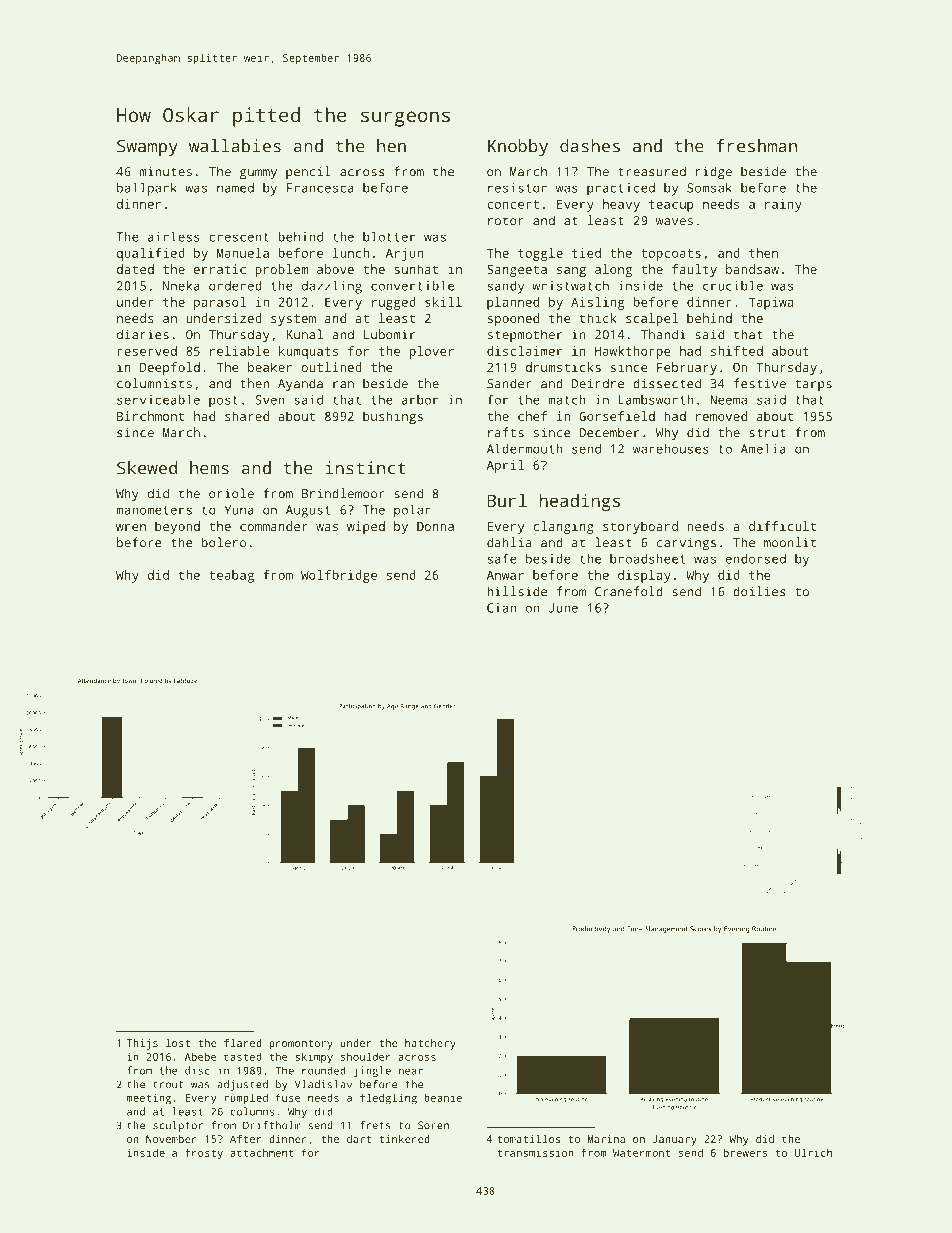  I want to click on doilies, so click(759, 591).
